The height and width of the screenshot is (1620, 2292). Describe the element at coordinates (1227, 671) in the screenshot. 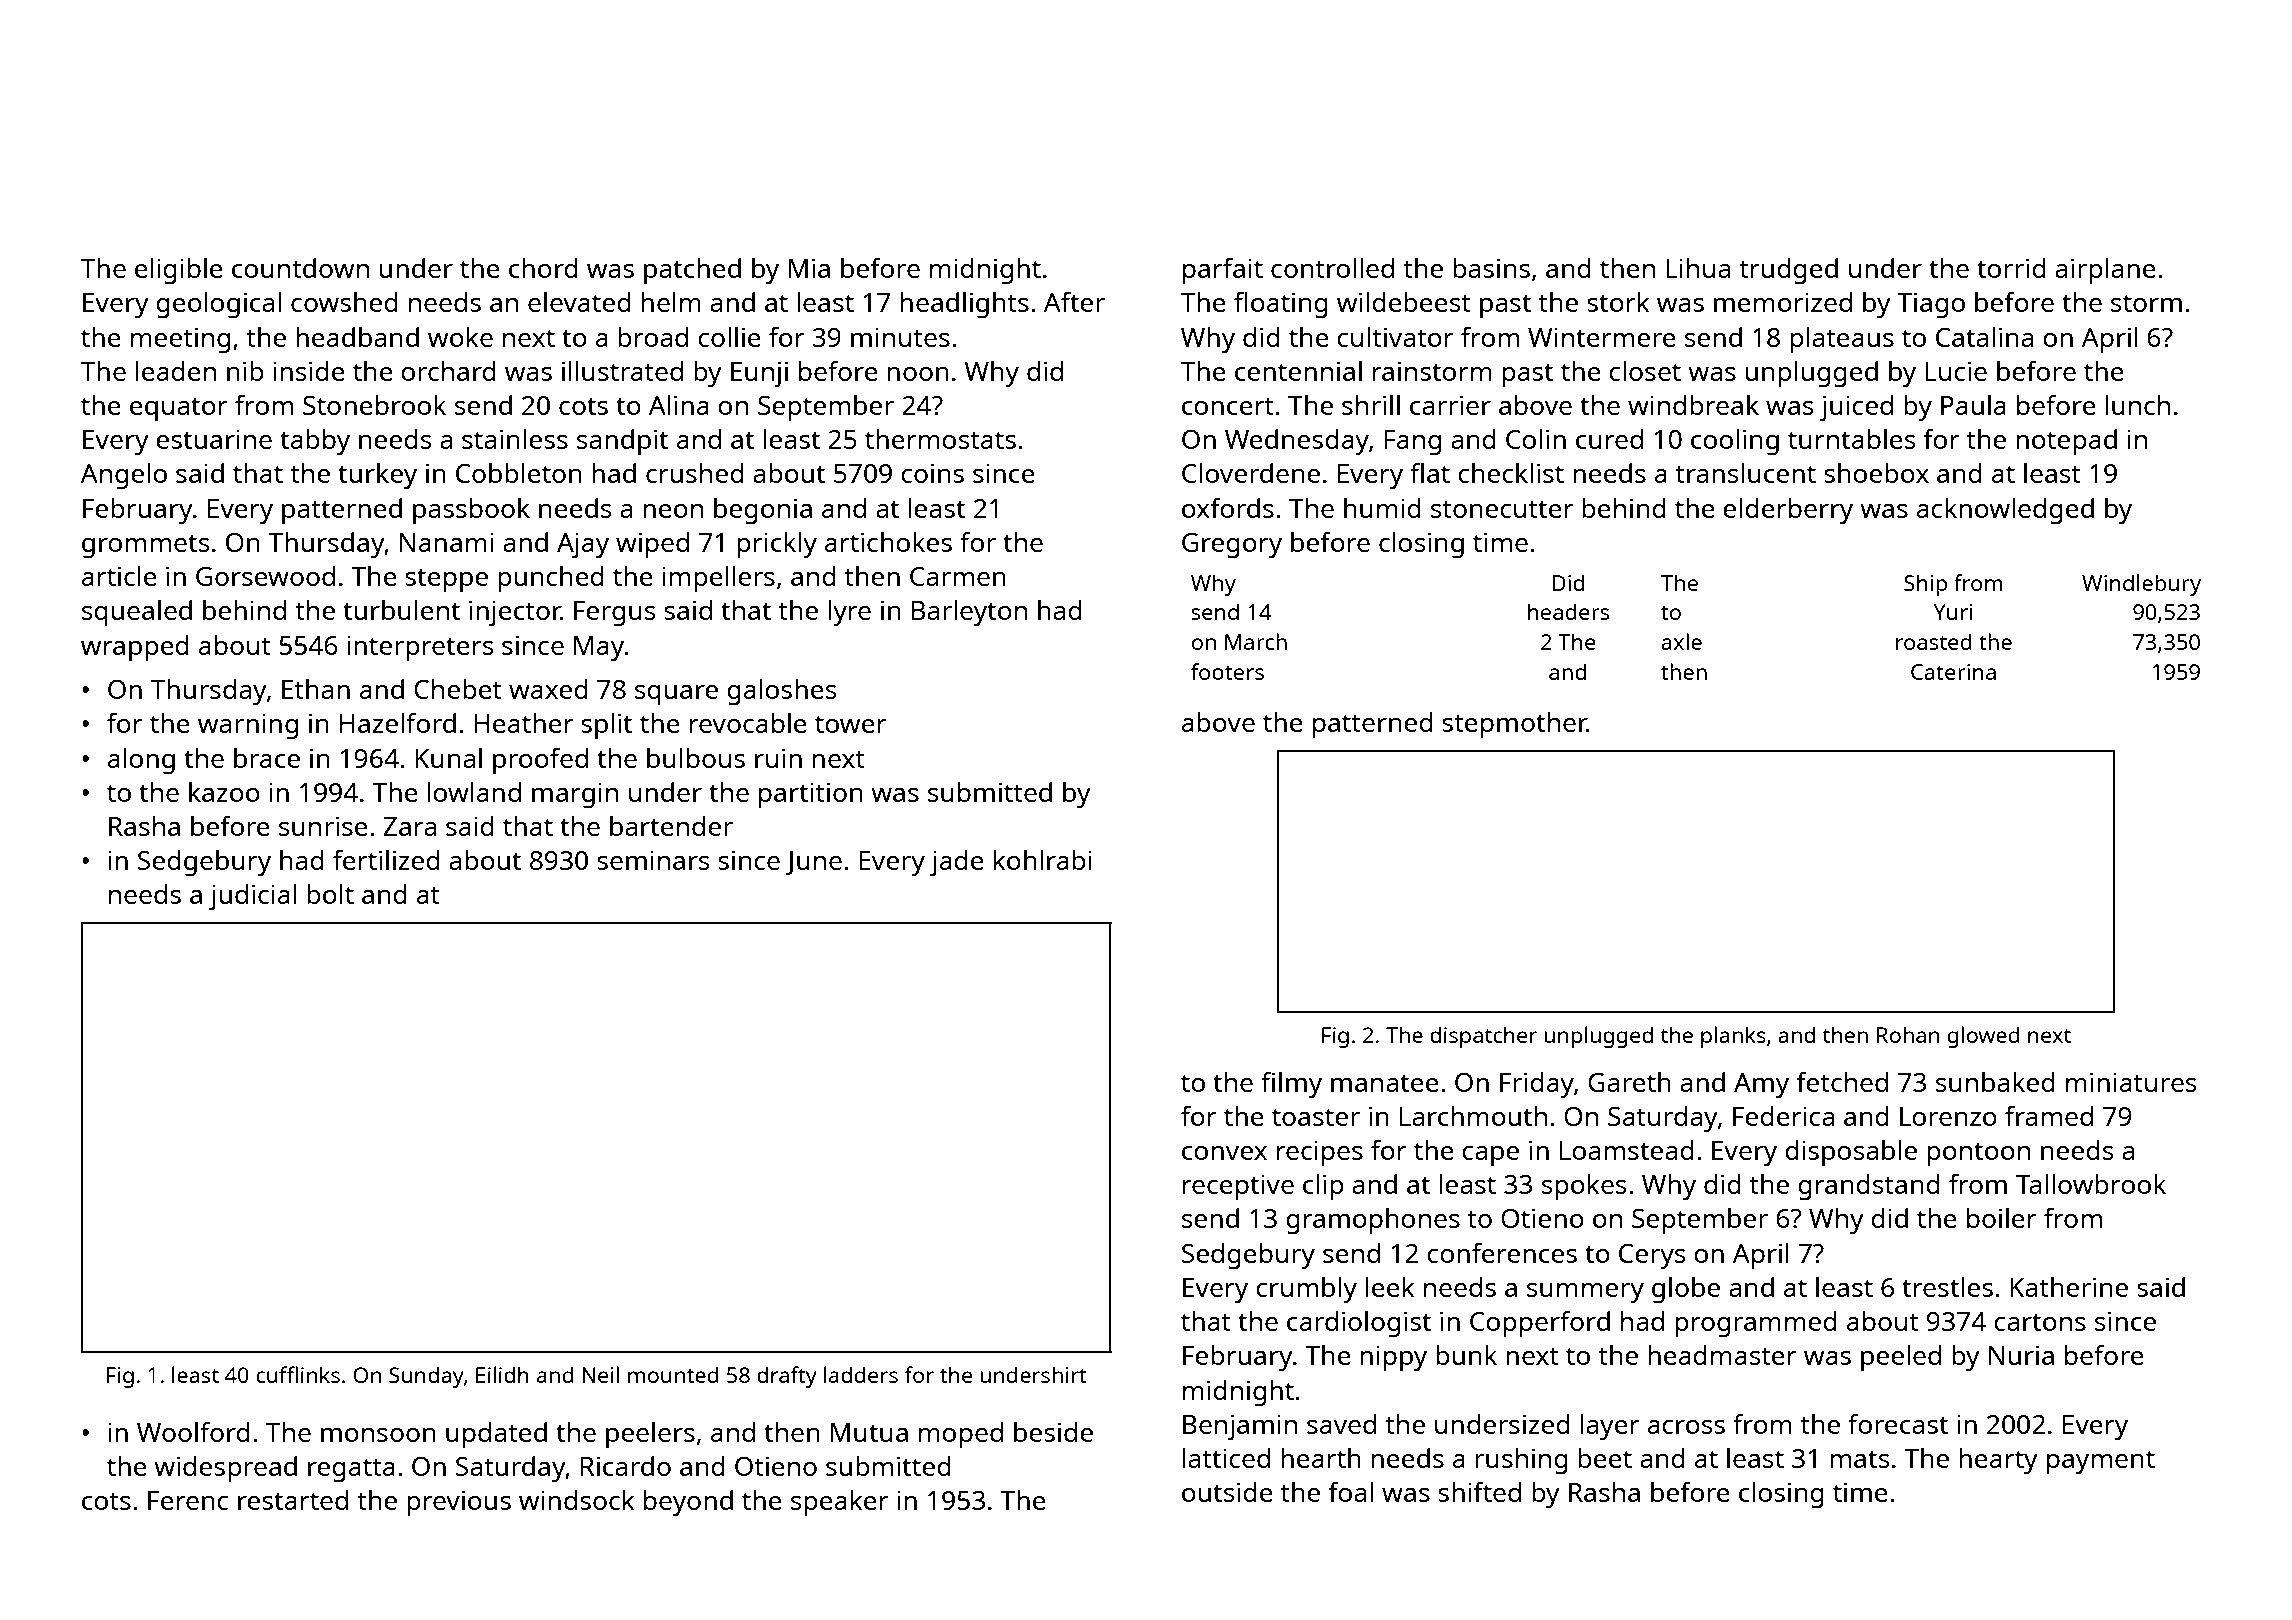

I see `footers` at that location.
